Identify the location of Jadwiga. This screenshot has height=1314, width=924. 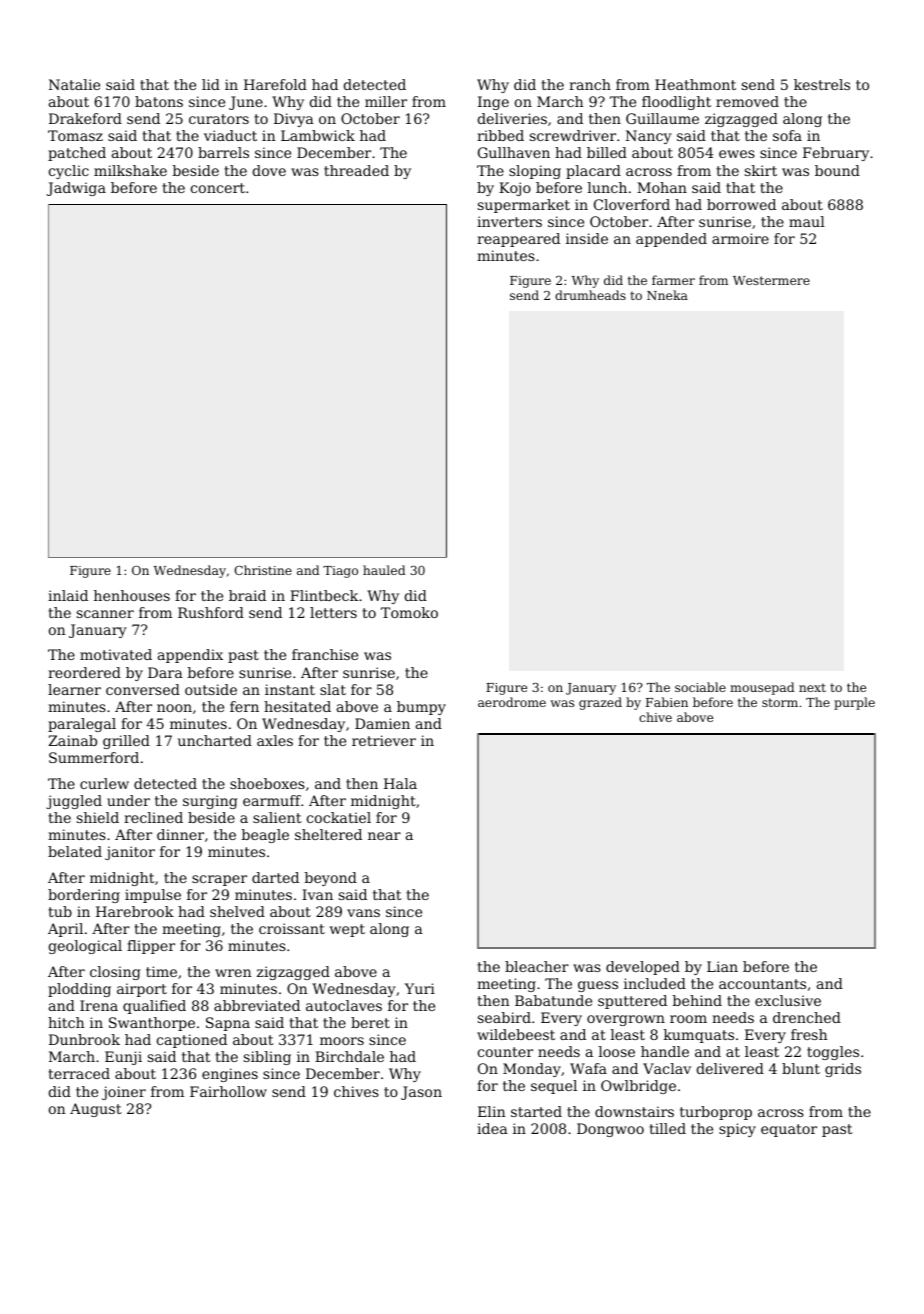
(76, 189).
